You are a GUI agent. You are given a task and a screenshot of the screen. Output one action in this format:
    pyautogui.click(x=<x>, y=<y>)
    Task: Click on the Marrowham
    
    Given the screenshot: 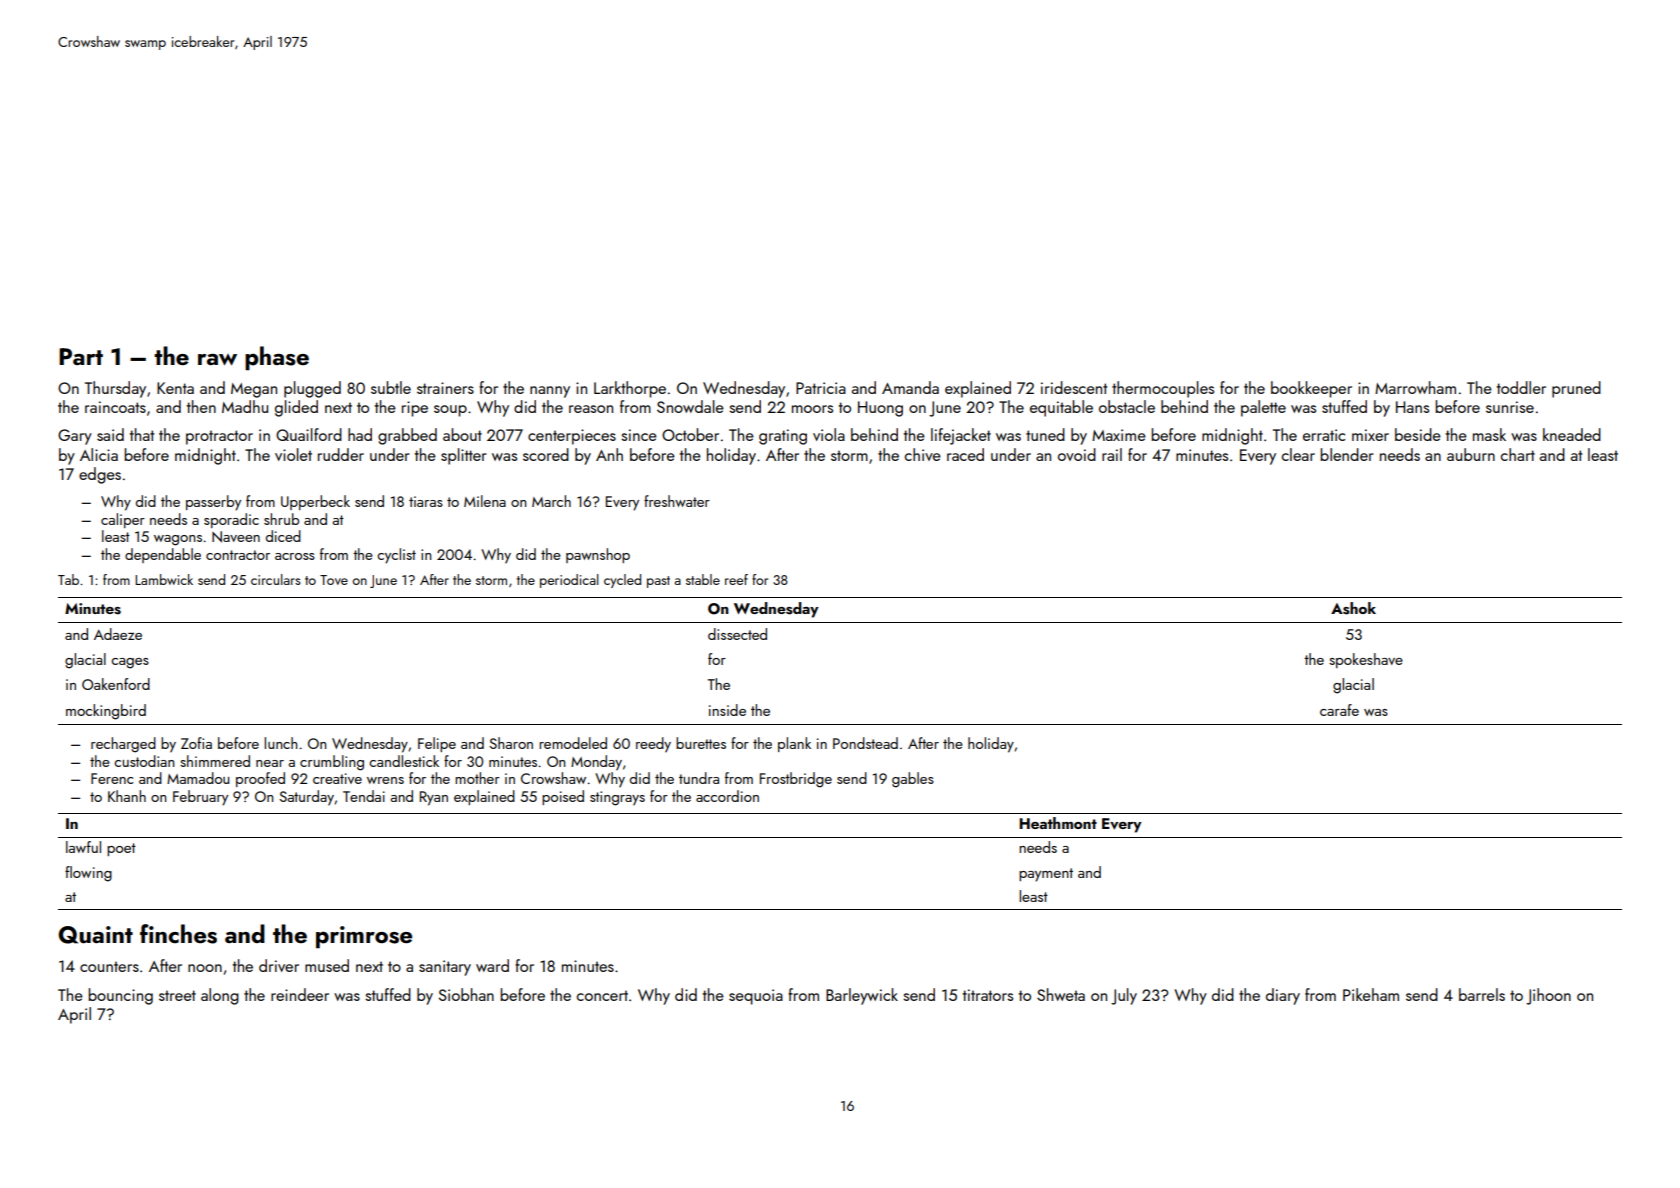 What is the action you would take?
    pyautogui.click(x=1415, y=387)
